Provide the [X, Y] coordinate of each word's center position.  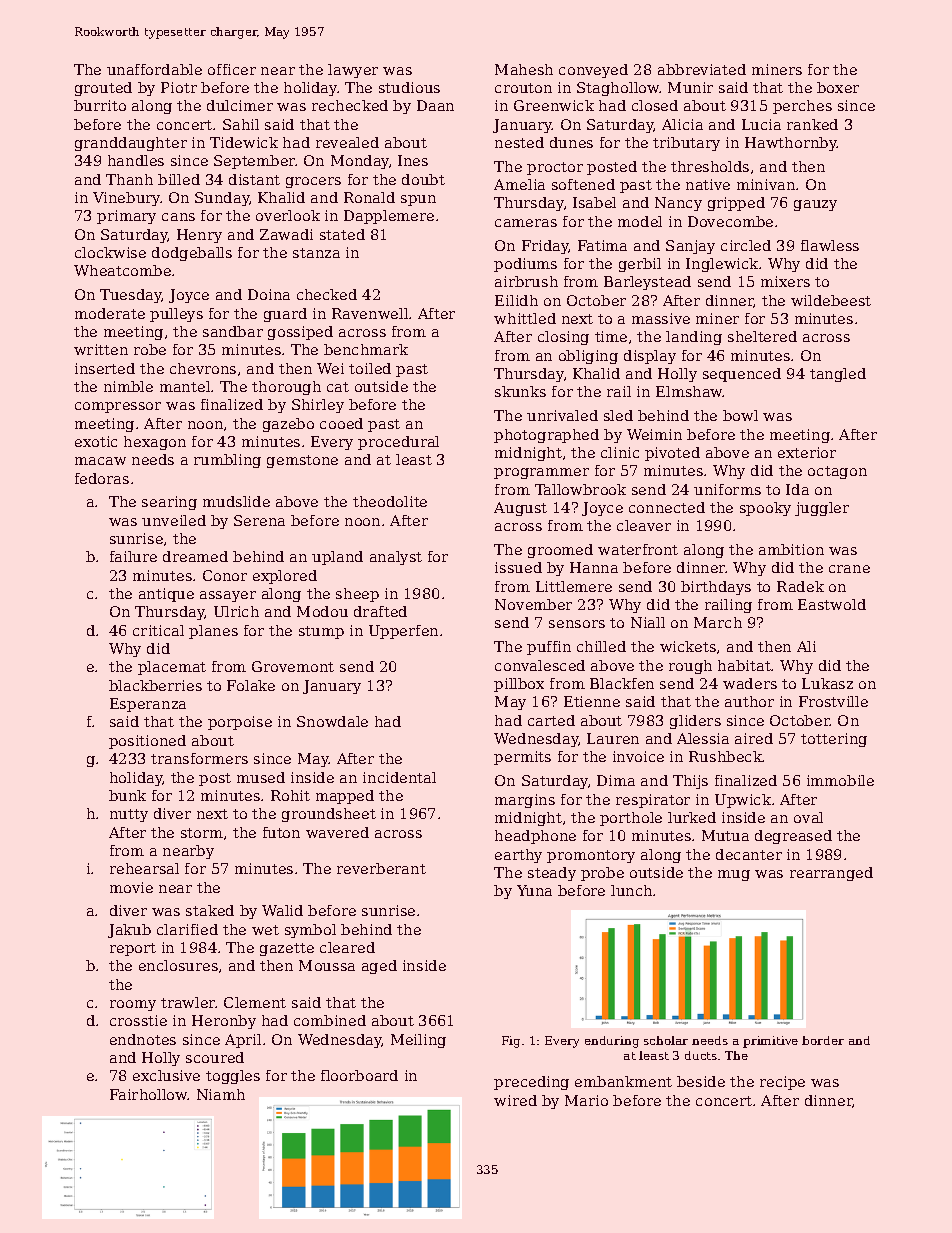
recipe [782, 1083]
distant [254, 179]
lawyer [353, 71]
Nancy [678, 204]
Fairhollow [149, 1094]
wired [515, 1100]
